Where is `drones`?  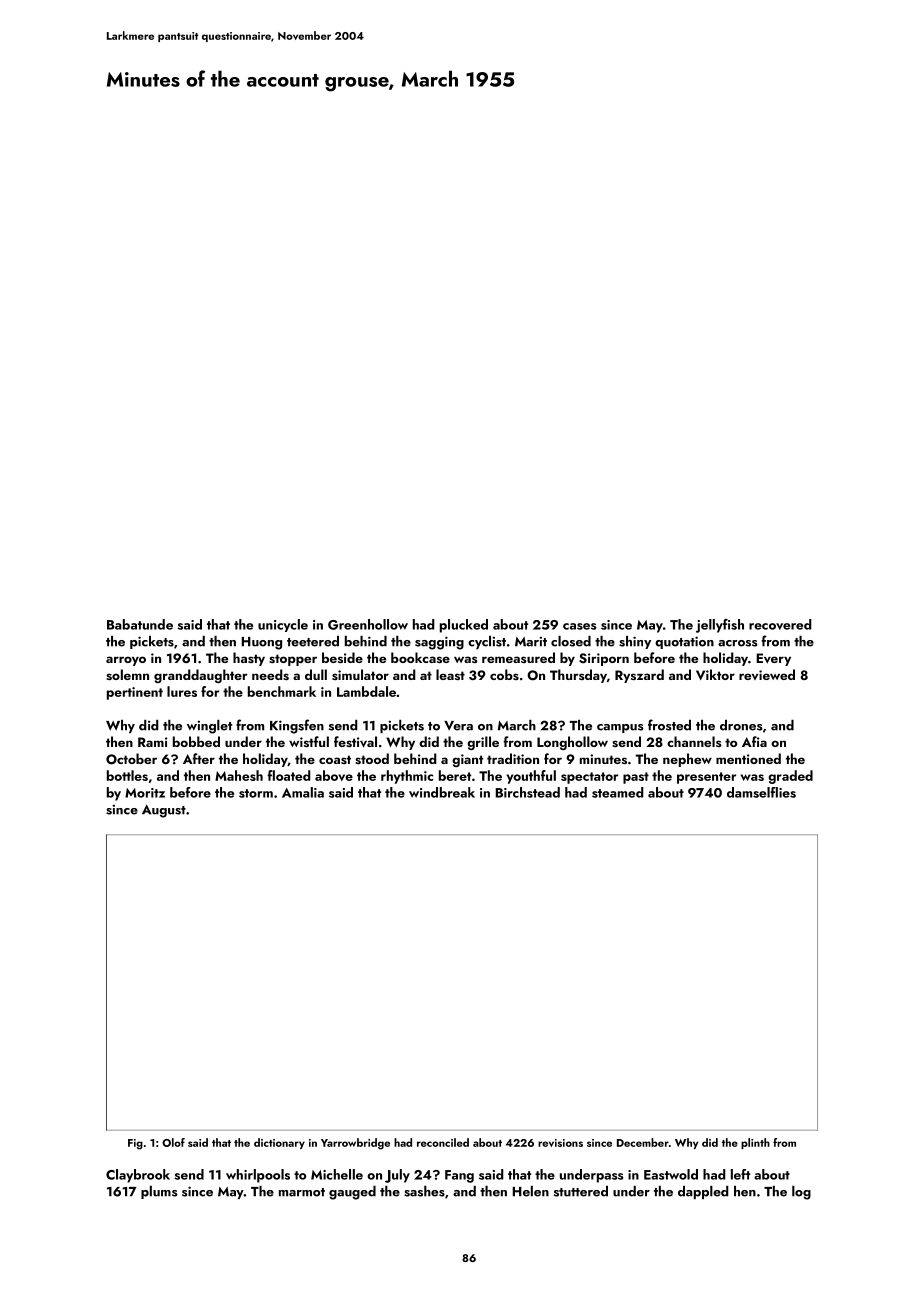
drones is located at coordinates (741, 725).
